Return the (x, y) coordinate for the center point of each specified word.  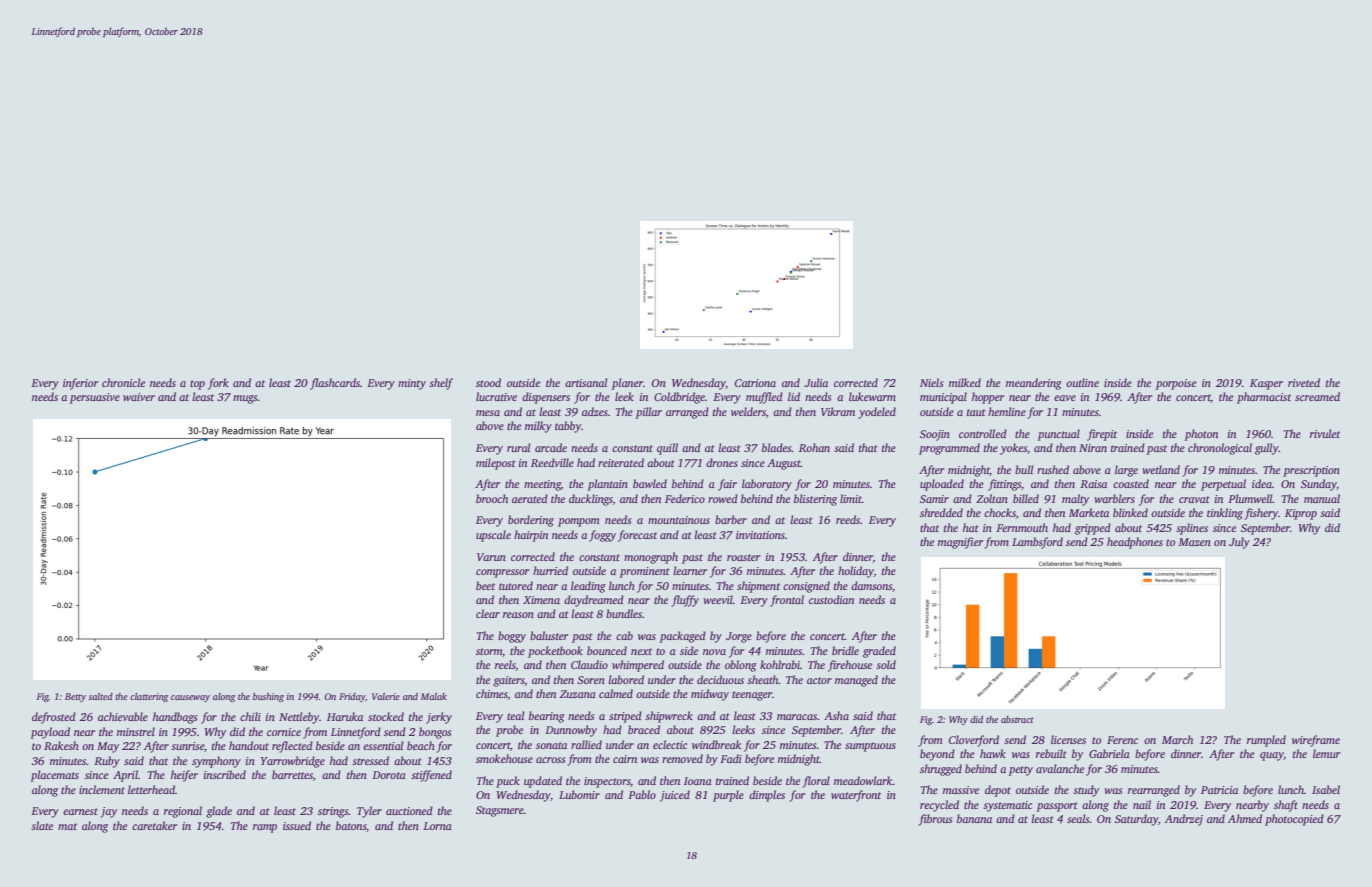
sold (886, 664)
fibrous (935, 820)
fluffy (685, 601)
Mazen (1194, 542)
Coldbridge (679, 398)
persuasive (95, 398)
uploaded (942, 485)
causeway (190, 698)
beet (485, 585)
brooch (492, 498)
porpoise (1176, 384)
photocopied (1294, 820)
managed (856, 681)
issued (297, 825)
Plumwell (1250, 498)
